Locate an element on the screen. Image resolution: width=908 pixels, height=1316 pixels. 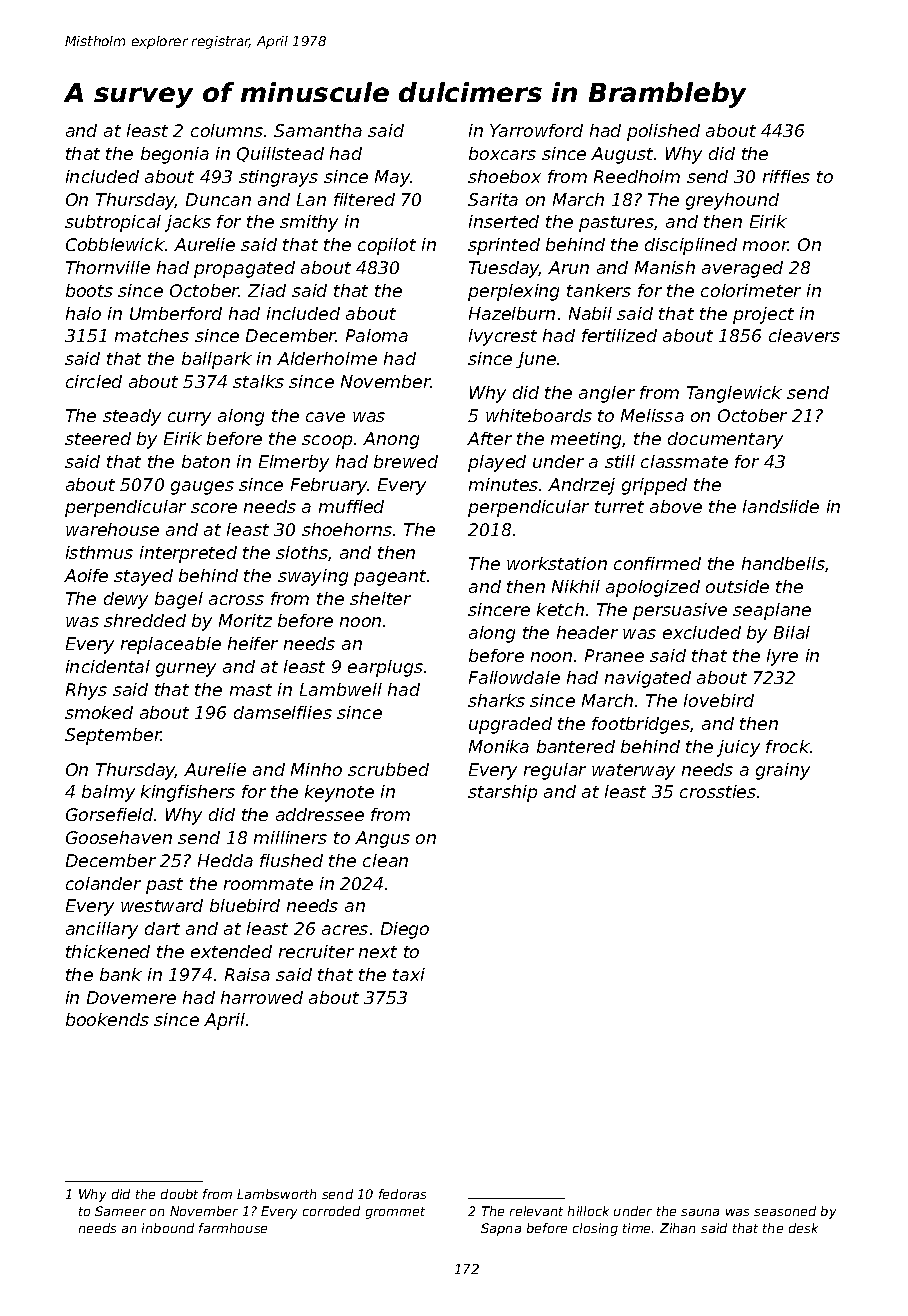
boxcars is located at coordinates (502, 153).
